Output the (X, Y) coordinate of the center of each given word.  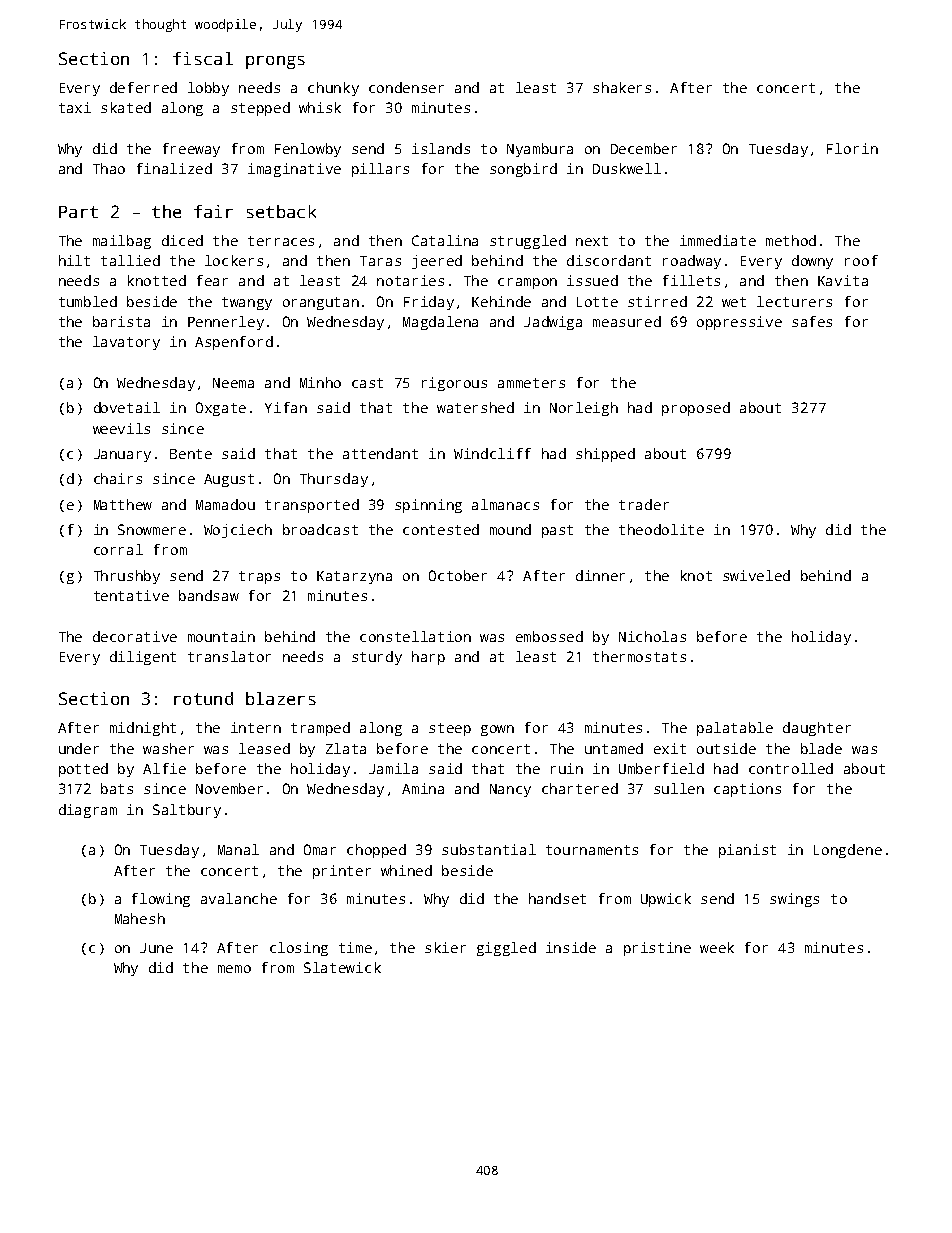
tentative (131, 595)
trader (644, 504)
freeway (191, 150)
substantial (489, 849)
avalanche (239, 898)
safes (812, 321)
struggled (528, 242)
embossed (549, 636)
